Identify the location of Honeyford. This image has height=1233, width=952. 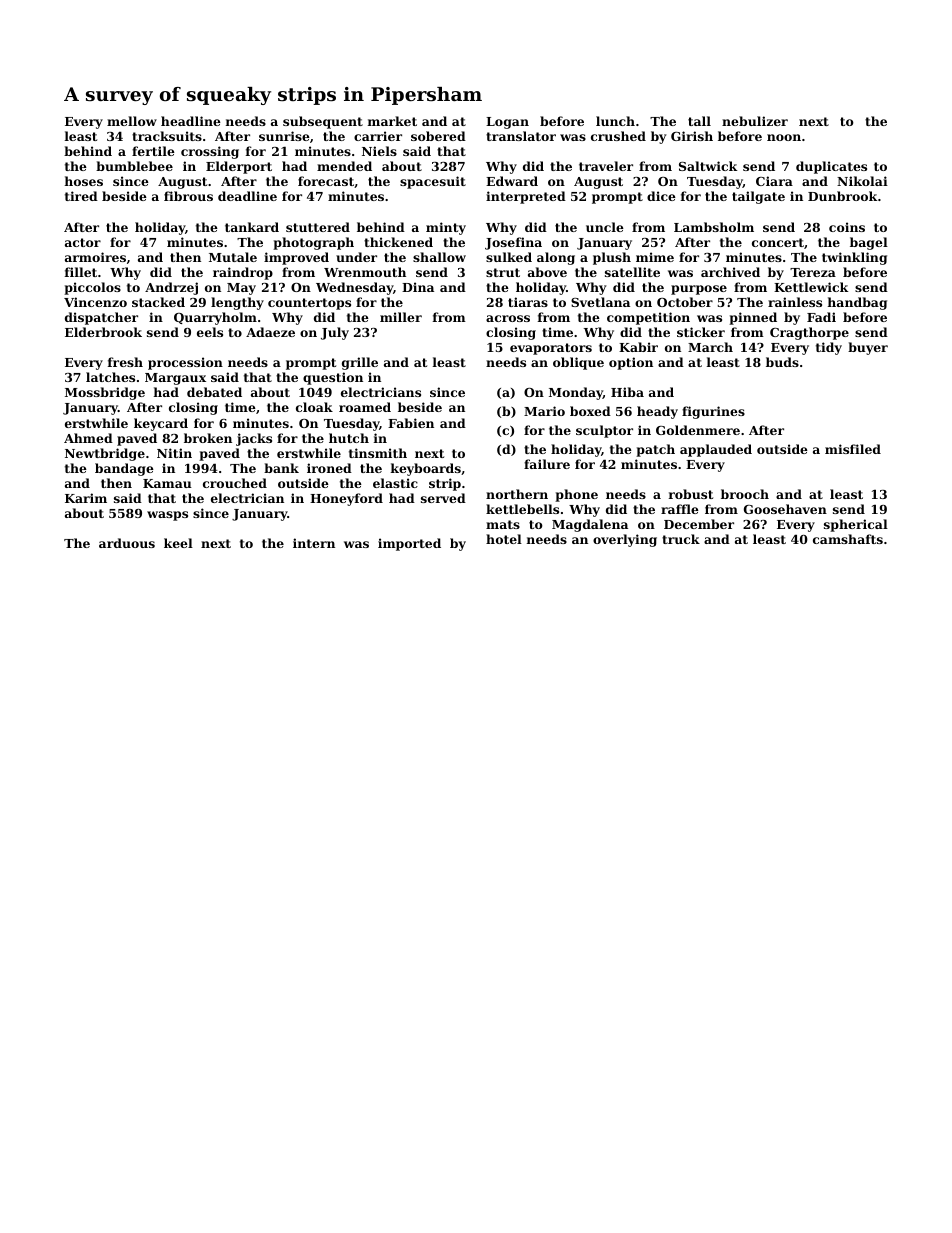
(346, 499).
